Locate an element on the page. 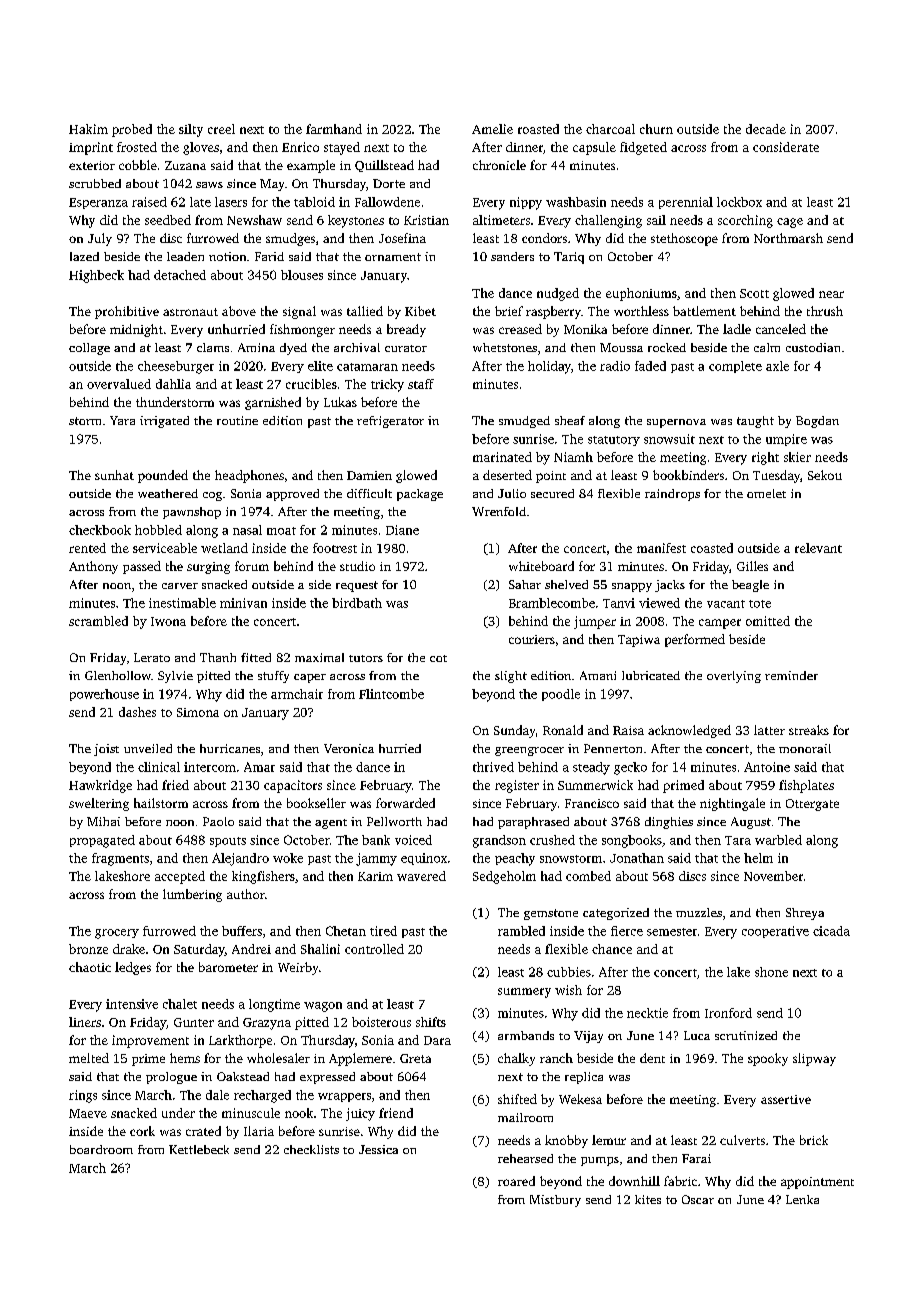  sail is located at coordinates (656, 220).
